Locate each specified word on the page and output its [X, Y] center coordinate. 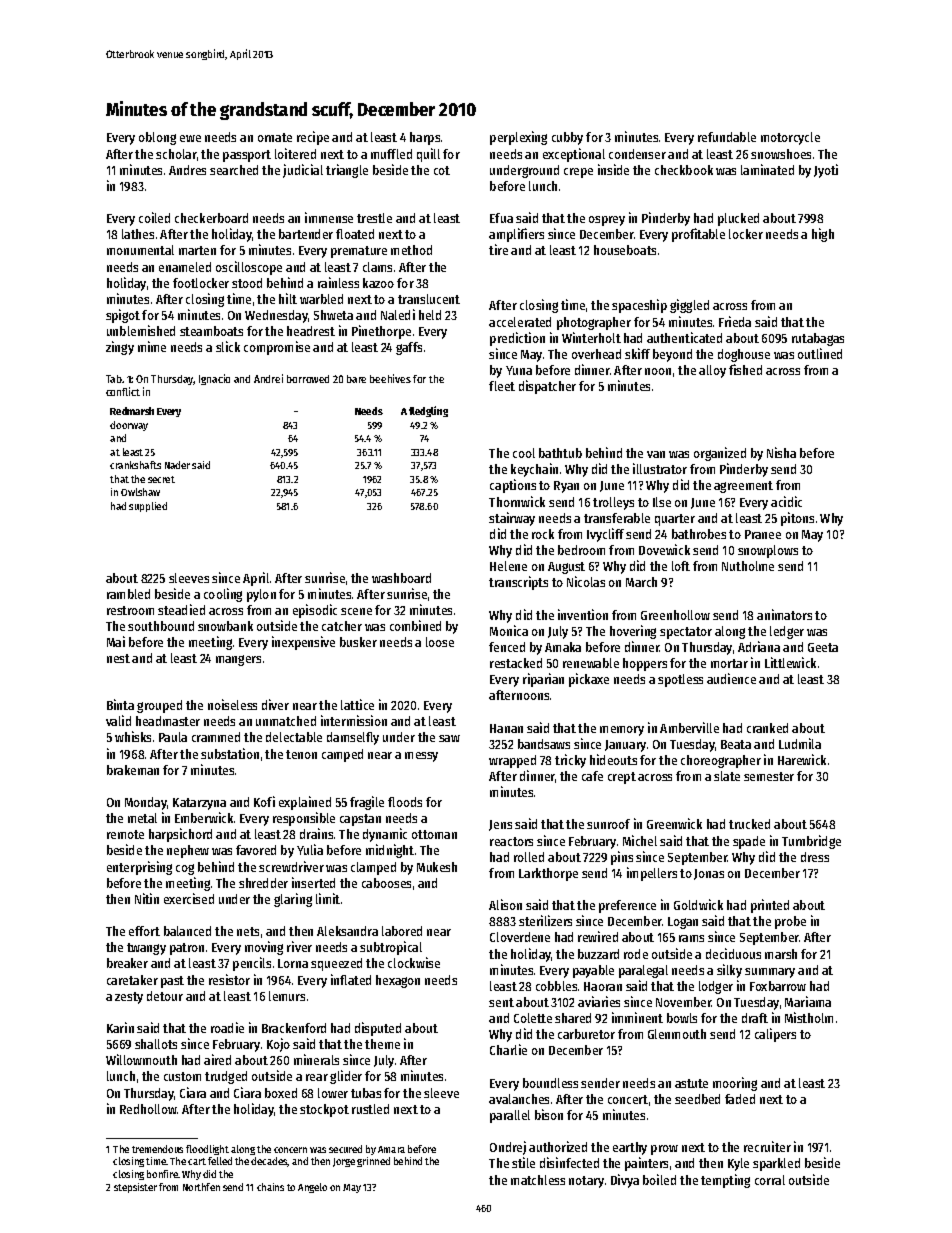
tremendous [157, 1149]
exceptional [574, 155]
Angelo [312, 1188]
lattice [357, 704]
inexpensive [303, 643]
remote [125, 834]
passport [247, 156]
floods [405, 802]
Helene [508, 566]
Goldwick [698, 904]
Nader [177, 465]
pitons [797, 519]
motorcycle [790, 138]
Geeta [823, 647]
